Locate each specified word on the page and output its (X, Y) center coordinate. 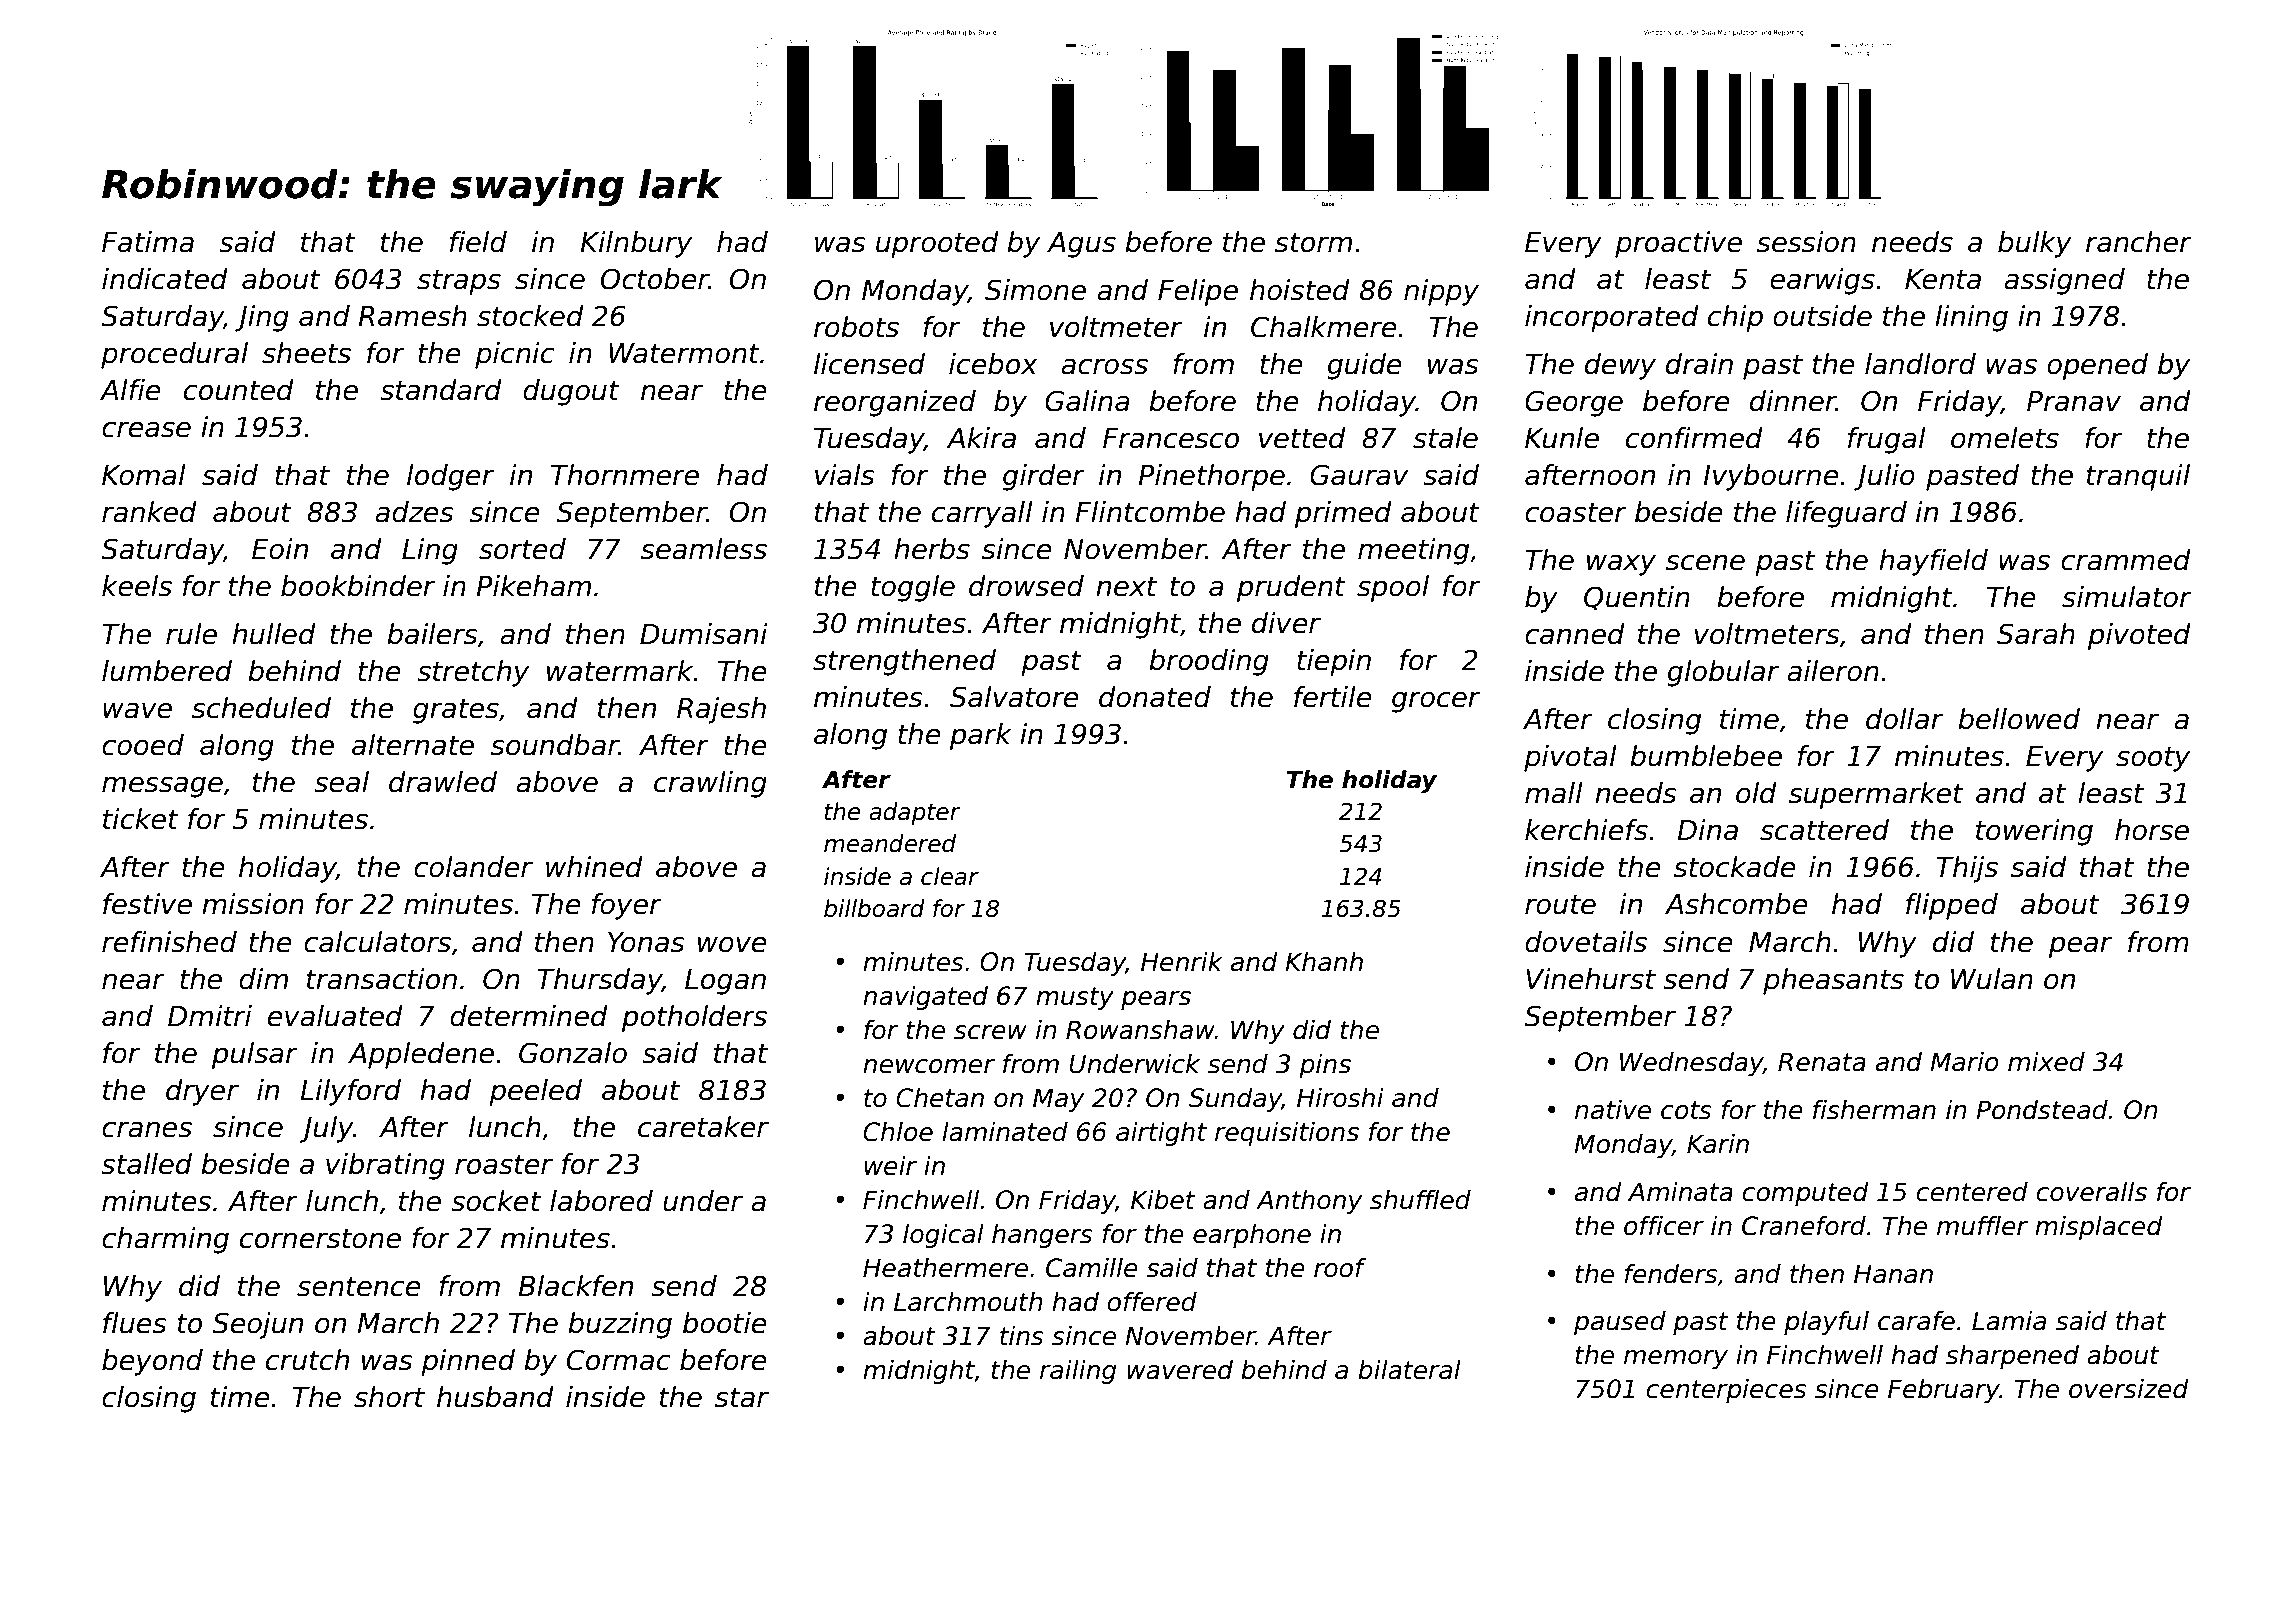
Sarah (2036, 634)
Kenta (1943, 279)
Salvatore (1014, 697)
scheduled (261, 708)
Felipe (1198, 292)
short (389, 1397)
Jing (262, 318)
